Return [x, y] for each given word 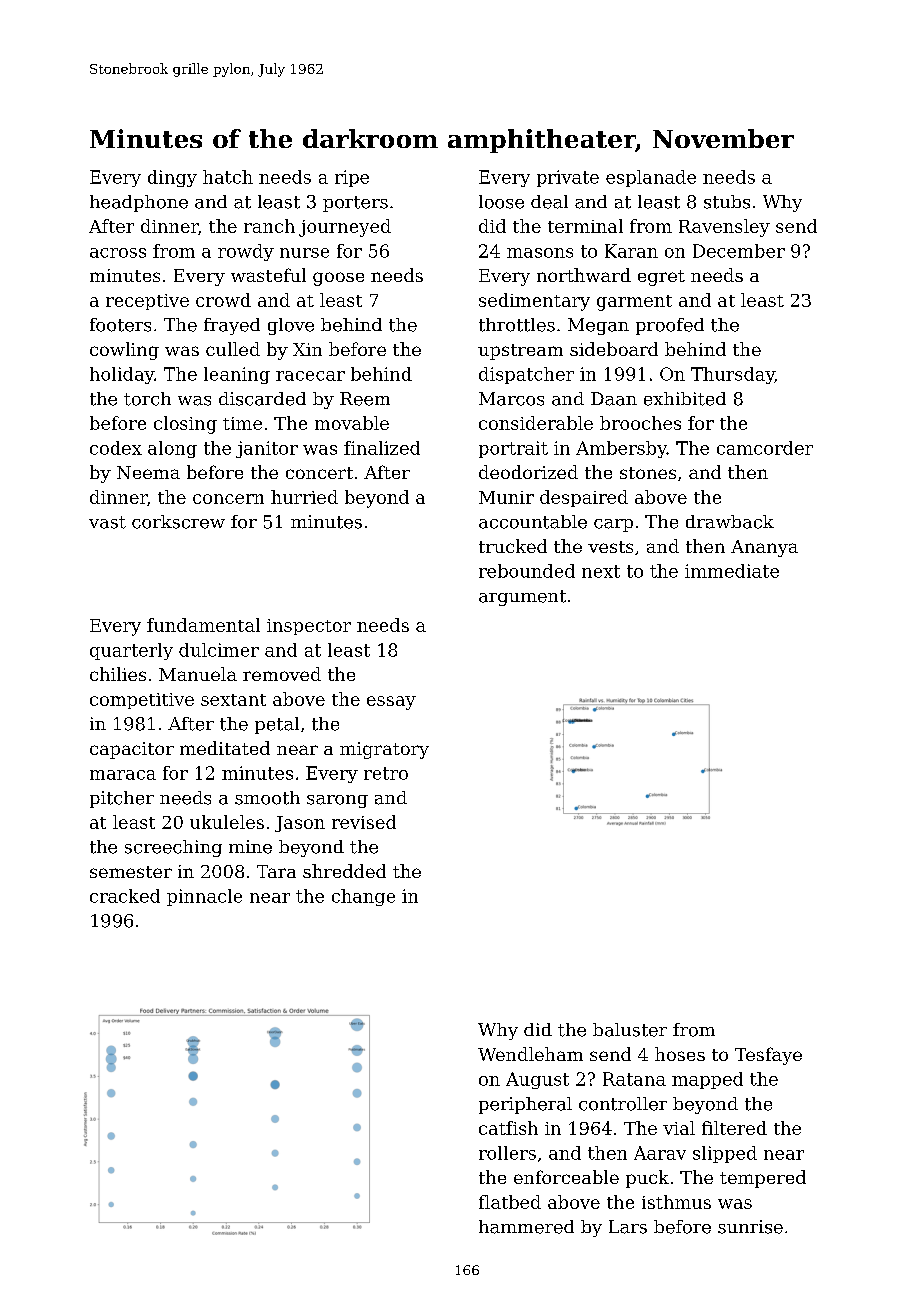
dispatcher [526, 375]
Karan [631, 251]
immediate [732, 571]
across [118, 253]
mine [250, 847]
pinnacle [204, 897]
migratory [384, 750]
